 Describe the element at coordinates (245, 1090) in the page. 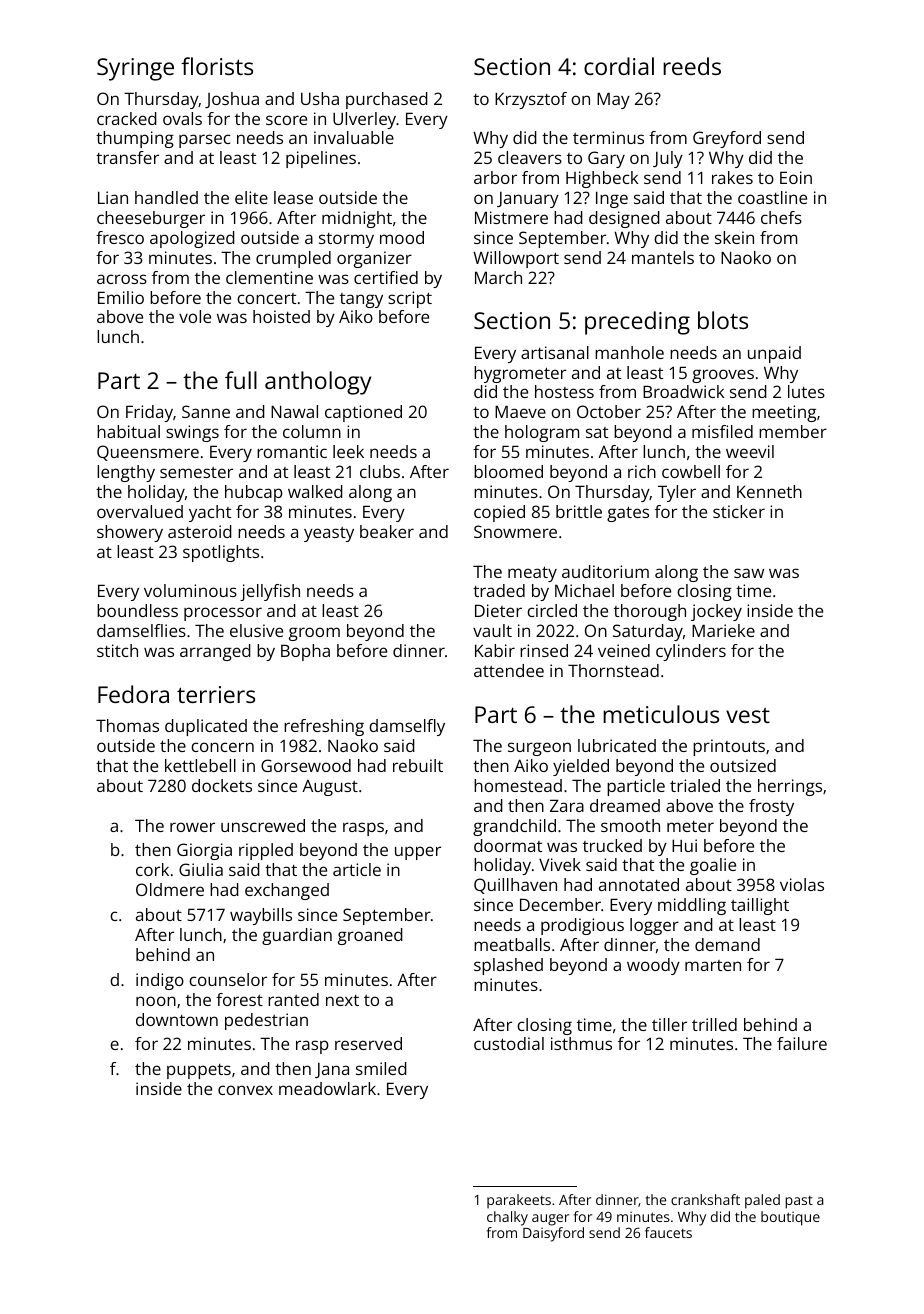

I see `convex` at that location.
